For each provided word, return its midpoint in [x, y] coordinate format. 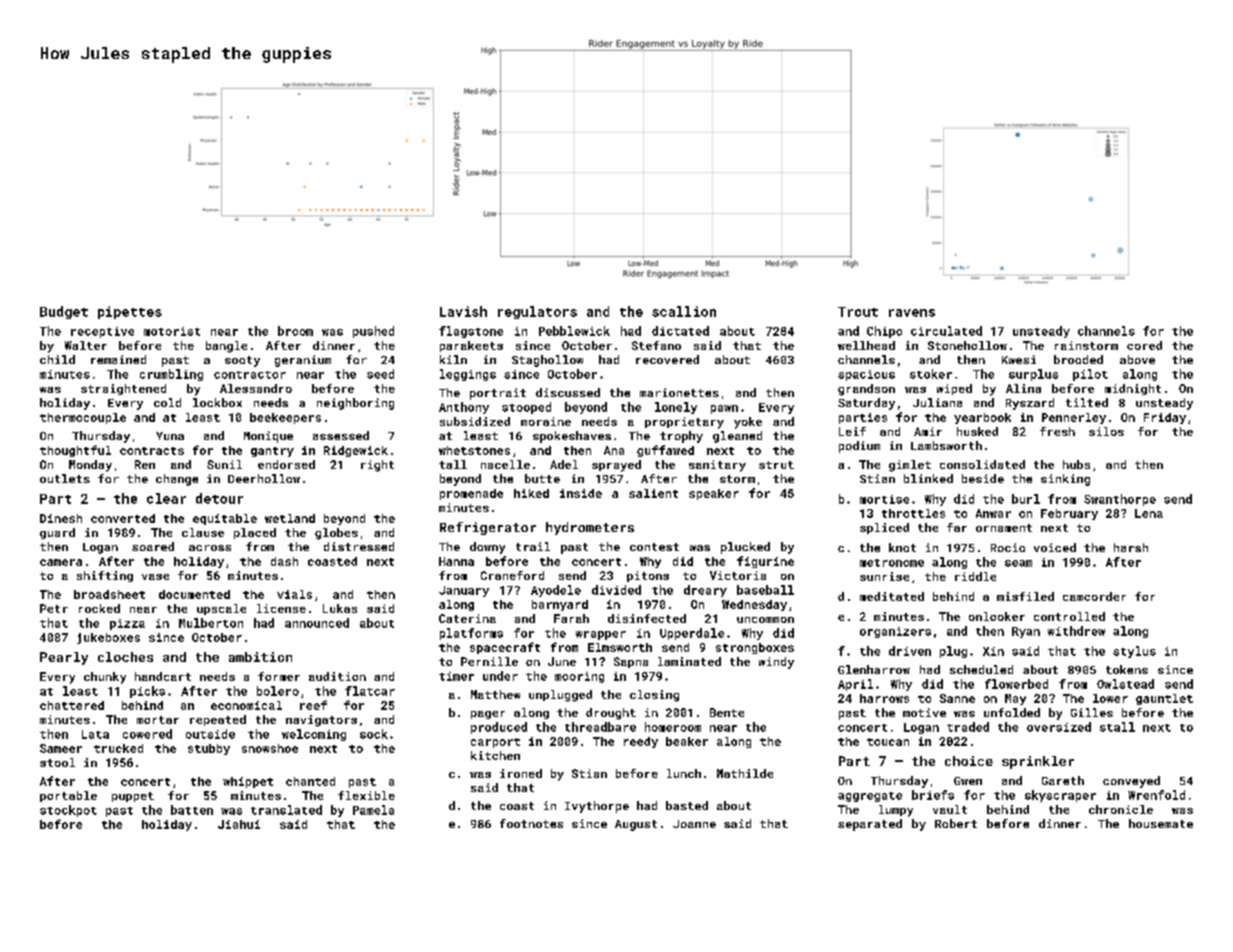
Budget [64, 312]
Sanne [957, 698]
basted [687, 805]
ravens [912, 313]
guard [57, 533]
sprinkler [1038, 762]
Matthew [495, 694]
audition [337, 676]
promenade [471, 494]
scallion [684, 311]
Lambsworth [946, 445]
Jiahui [239, 824]
